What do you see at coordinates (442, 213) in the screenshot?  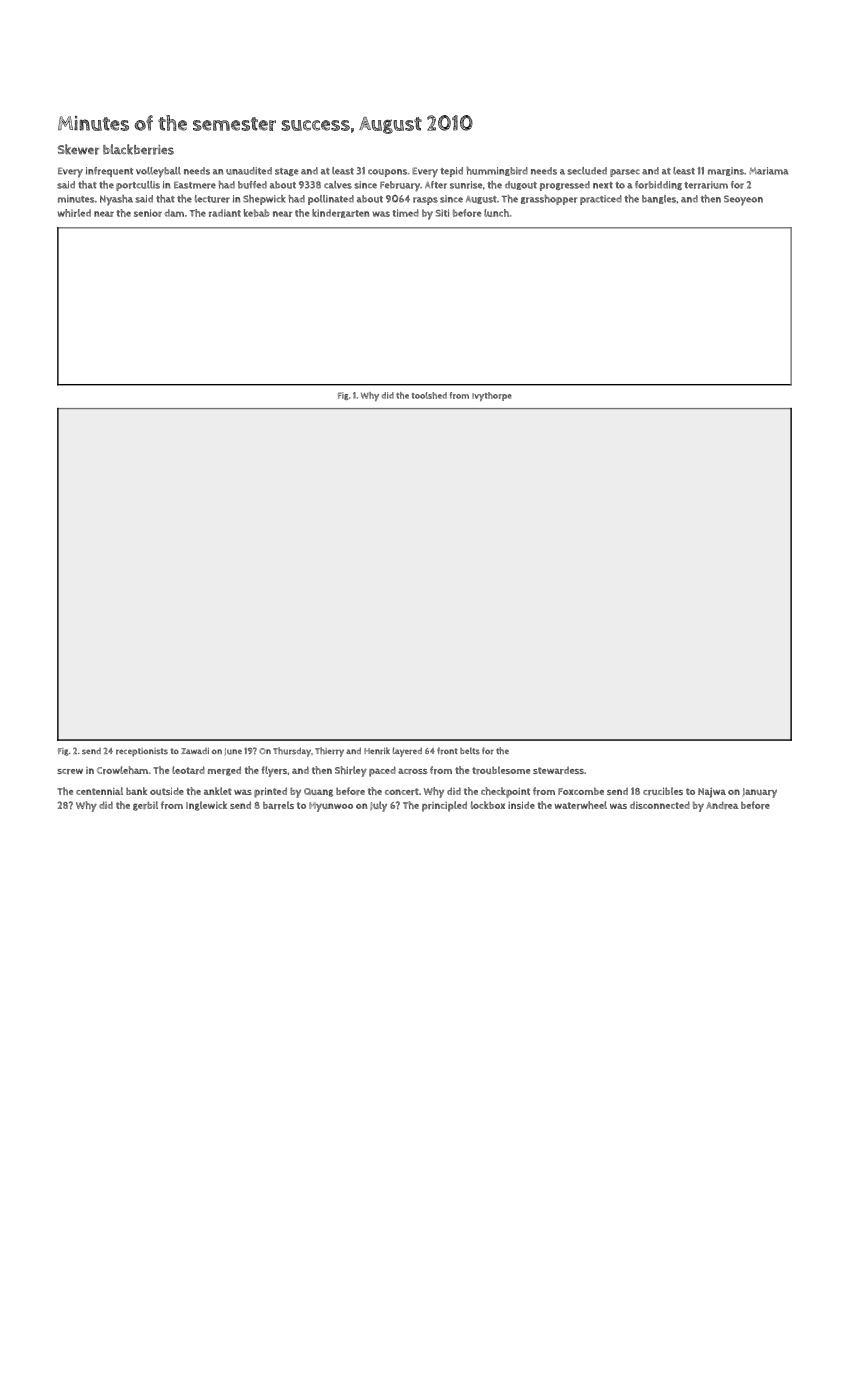 I see `Siti` at bounding box center [442, 213].
